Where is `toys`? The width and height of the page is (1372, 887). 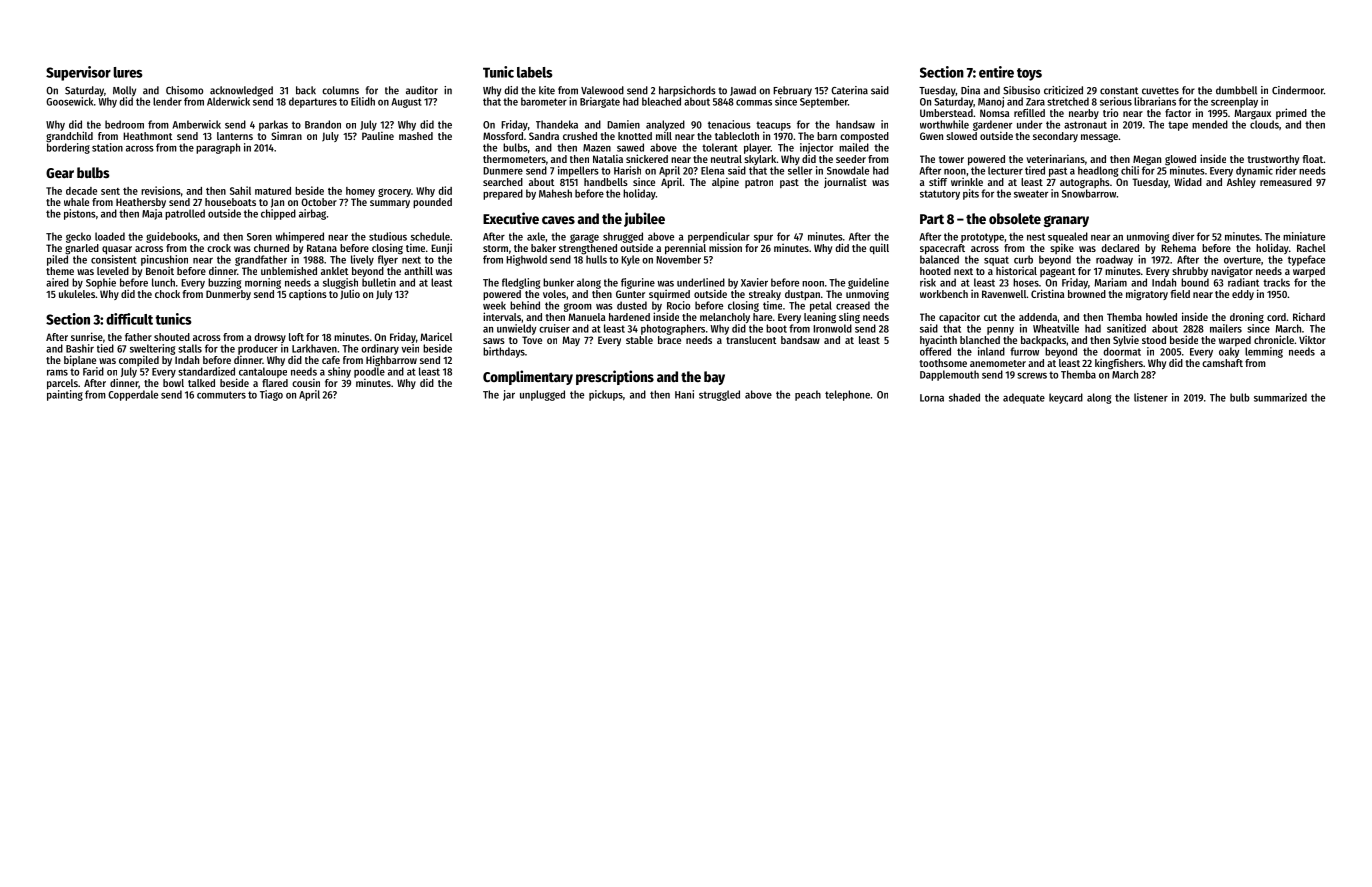 toys is located at coordinates (1029, 74).
